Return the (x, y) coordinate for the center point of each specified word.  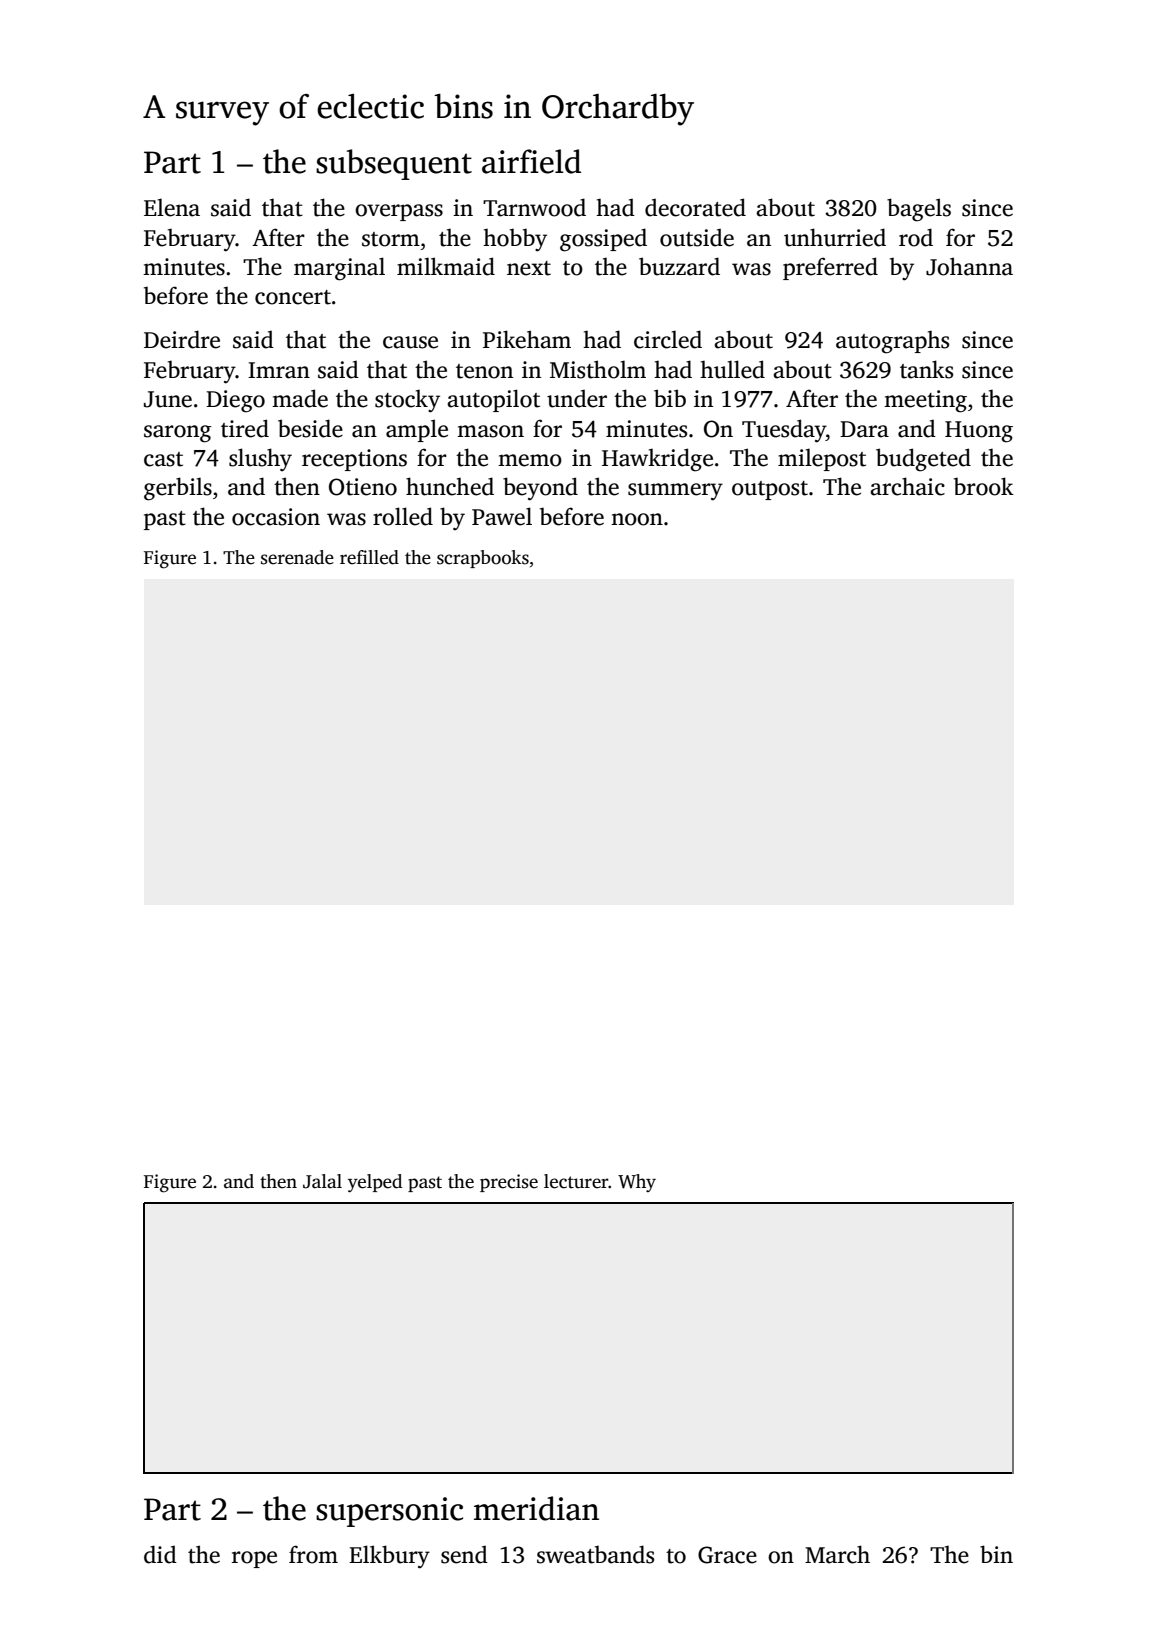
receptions (354, 460)
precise (509, 1183)
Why (637, 1183)
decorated (695, 207)
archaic (907, 486)
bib (670, 398)
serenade (297, 557)
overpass (399, 212)
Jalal (322, 1181)
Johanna (969, 266)
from (313, 1554)
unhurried (835, 237)
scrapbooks (483, 559)
